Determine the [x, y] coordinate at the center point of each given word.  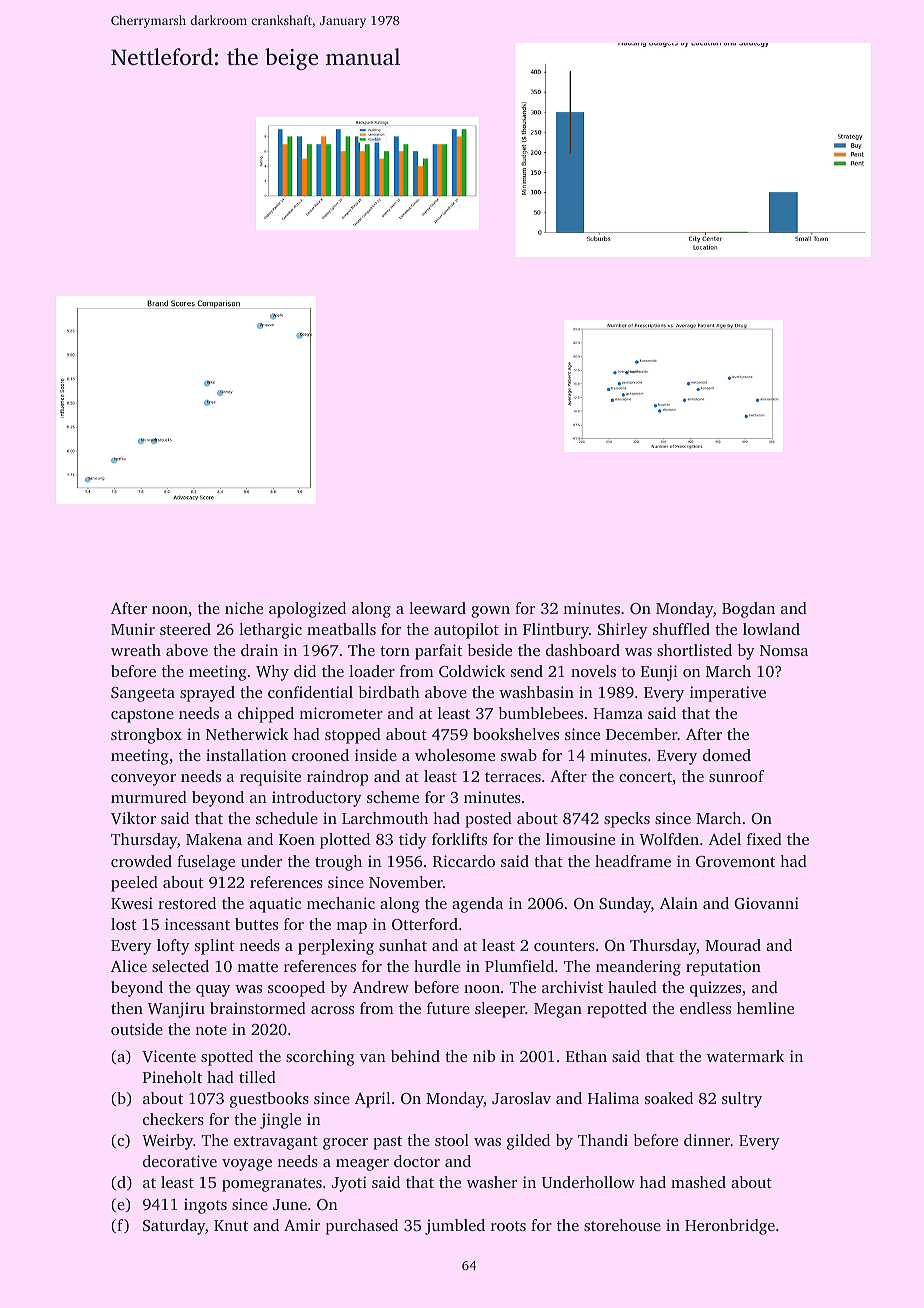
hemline [765, 1008]
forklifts [459, 839]
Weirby [167, 1142]
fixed [764, 839]
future [448, 1008]
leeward [437, 608]
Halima [613, 1098]
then [127, 1008]
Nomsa [784, 650]
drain [259, 650]
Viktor [133, 818]
